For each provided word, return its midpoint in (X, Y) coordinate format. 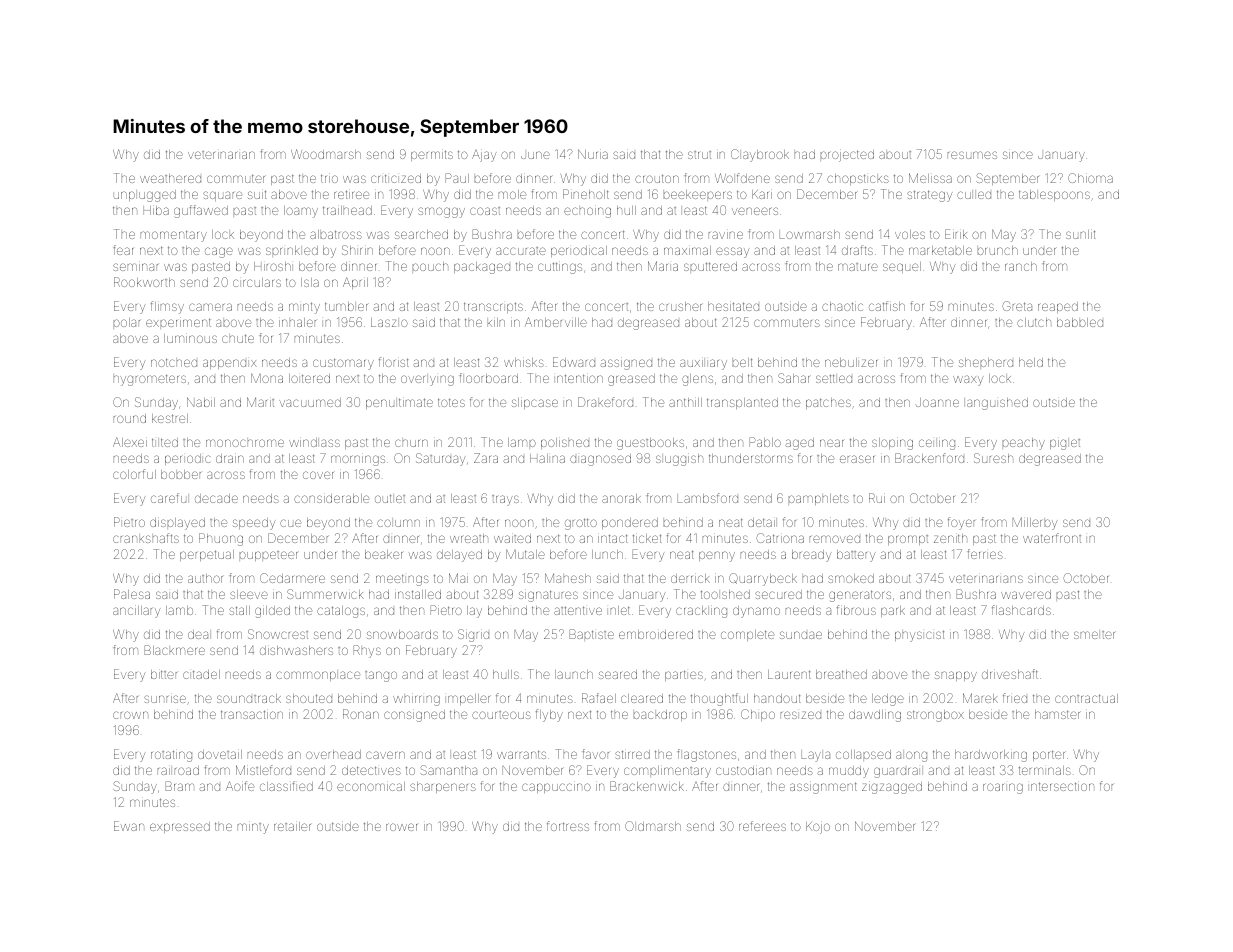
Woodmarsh (326, 154)
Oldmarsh (653, 826)
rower (401, 827)
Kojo (818, 828)
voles (910, 234)
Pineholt (586, 194)
